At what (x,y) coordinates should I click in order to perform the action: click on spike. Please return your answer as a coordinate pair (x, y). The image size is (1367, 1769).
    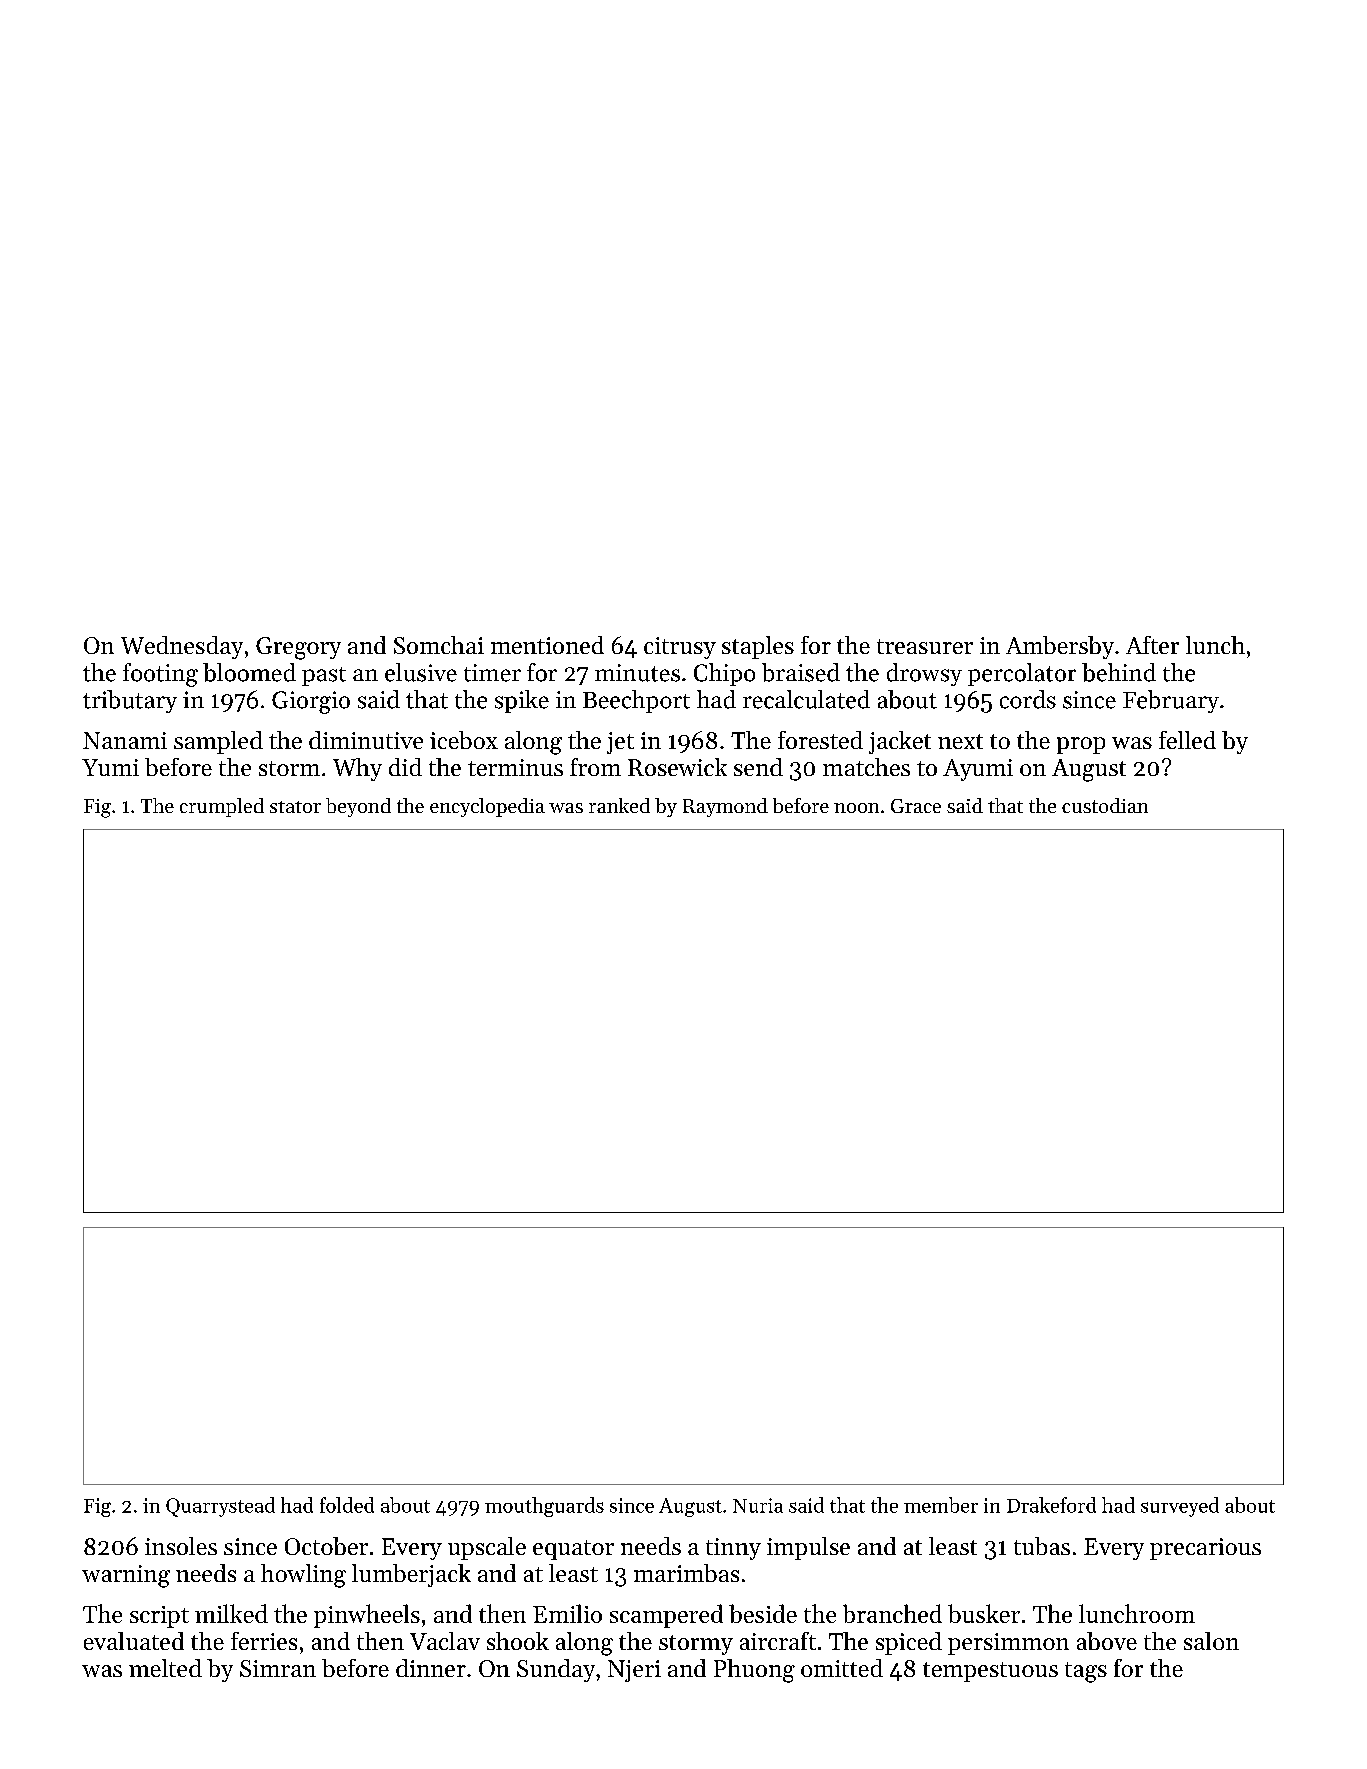
    Looking at the image, I should click on (522, 701).
